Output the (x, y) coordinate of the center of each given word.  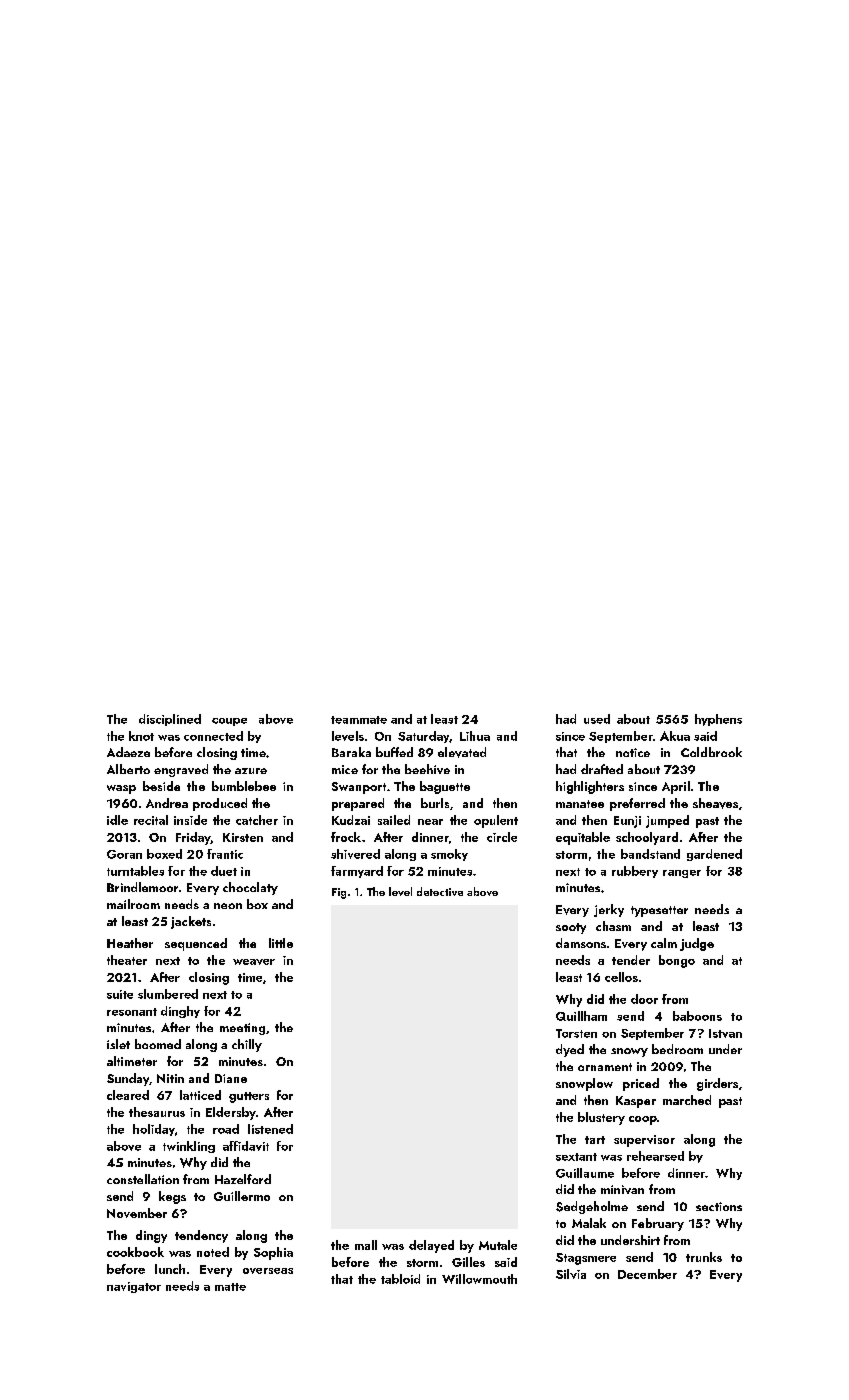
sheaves (715, 803)
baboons (697, 1016)
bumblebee (244, 786)
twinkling (189, 1147)
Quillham (581, 1016)
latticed (200, 1095)
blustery (601, 1118)
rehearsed (655, 1156)
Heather (130, 943)
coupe (229, 722)
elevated (462, 752)
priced (641, 1084)
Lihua (475, 736)
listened (270, 1129)
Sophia (273, 1253)
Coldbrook (711, 752)
